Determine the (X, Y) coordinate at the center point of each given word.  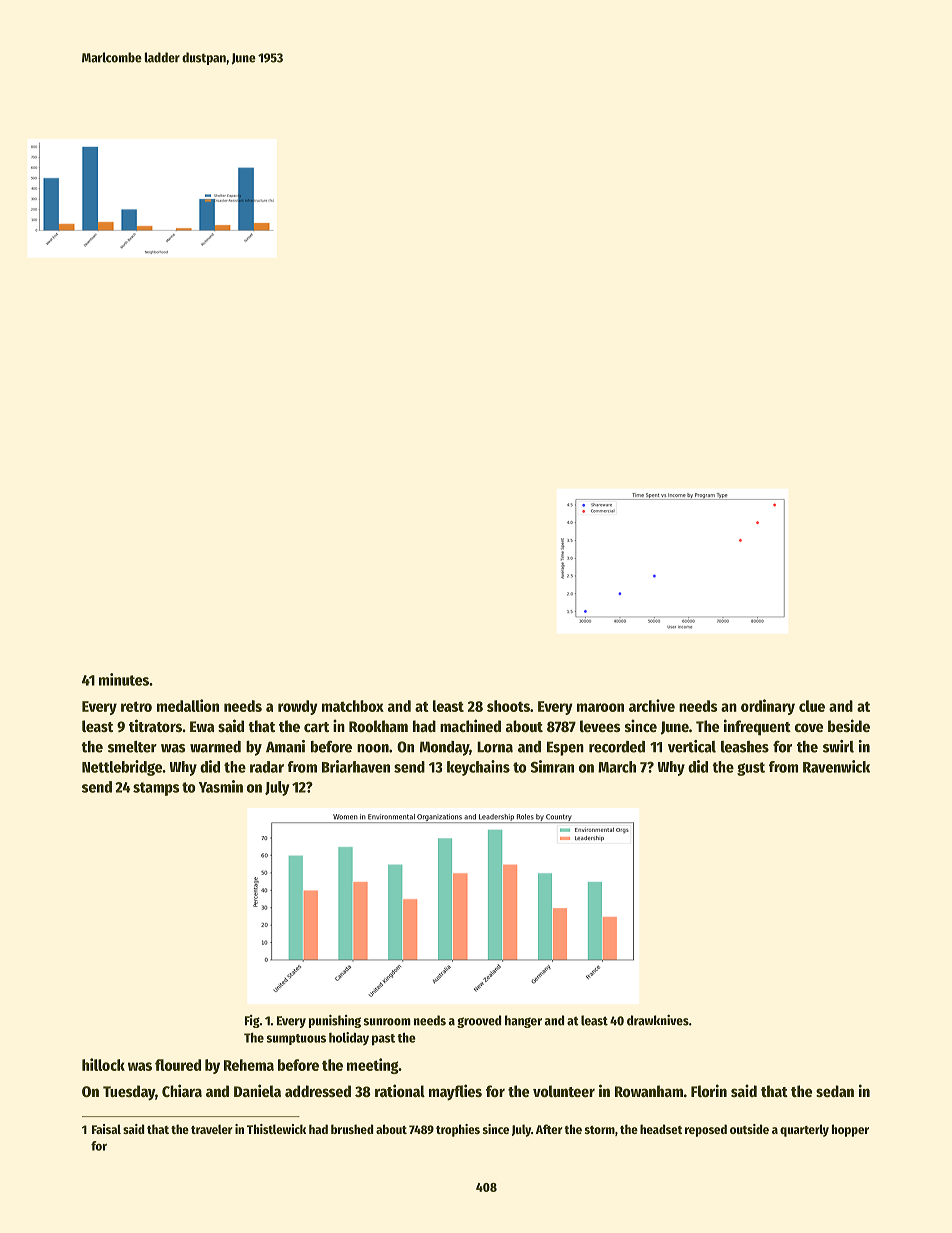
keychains (478, 768)
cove (809, 727)
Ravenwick (836, 766)
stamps (156, 789)
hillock (103, 1064)
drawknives (658, 1020)
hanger (523, 1021)
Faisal (106, 1129)
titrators (155, 725)
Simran (552, 766)
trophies (458, 1130)
